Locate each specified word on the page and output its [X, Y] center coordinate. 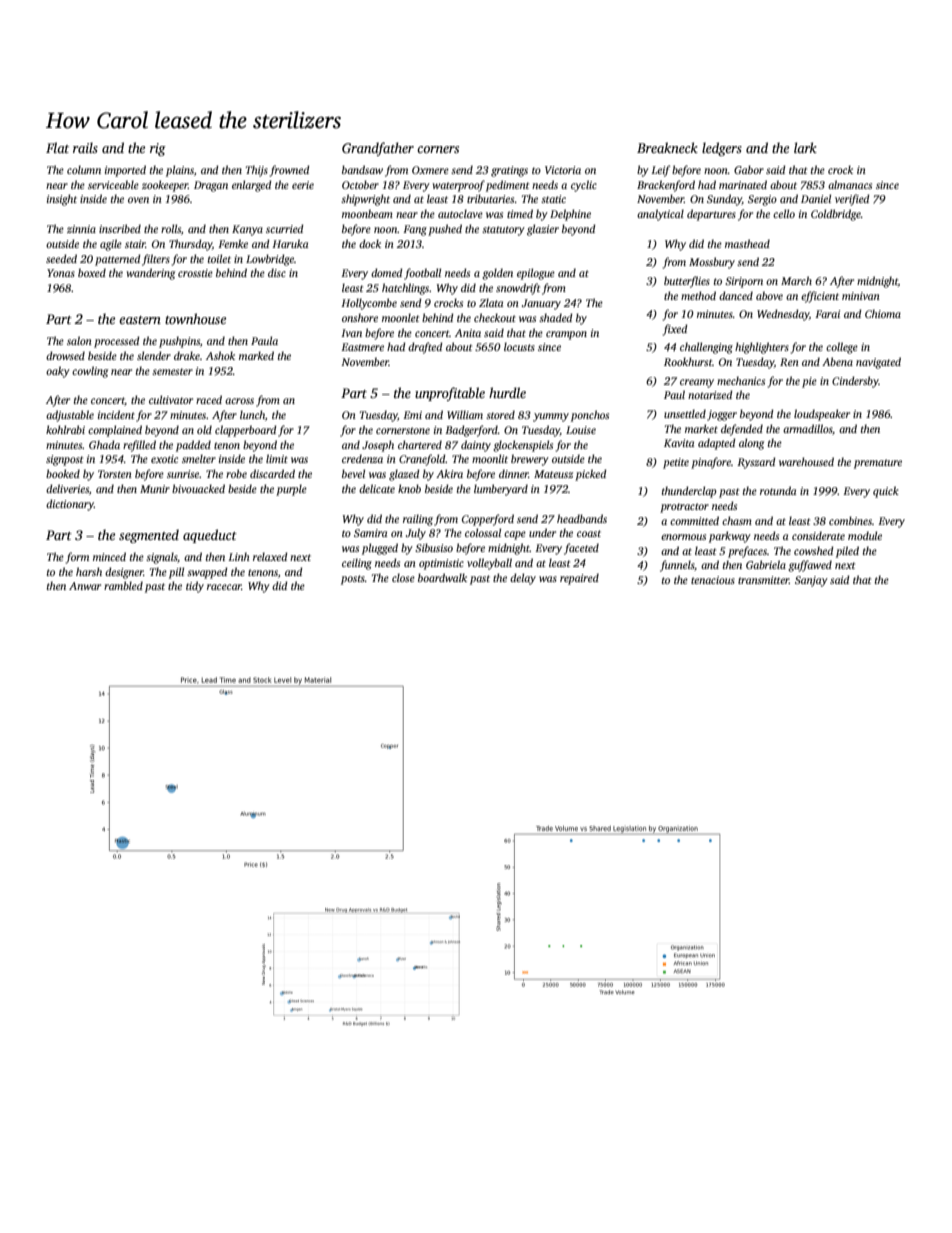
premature [878, 464]
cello [784, 213]
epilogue [536, 274]
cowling [90, 372]
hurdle [507, 392]
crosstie [195, 273]
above [769, 295]
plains [180, 171]
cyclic [584, 186]
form [77, 558]
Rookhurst [688, 361]
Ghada [104, 444]
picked [591, 475]
